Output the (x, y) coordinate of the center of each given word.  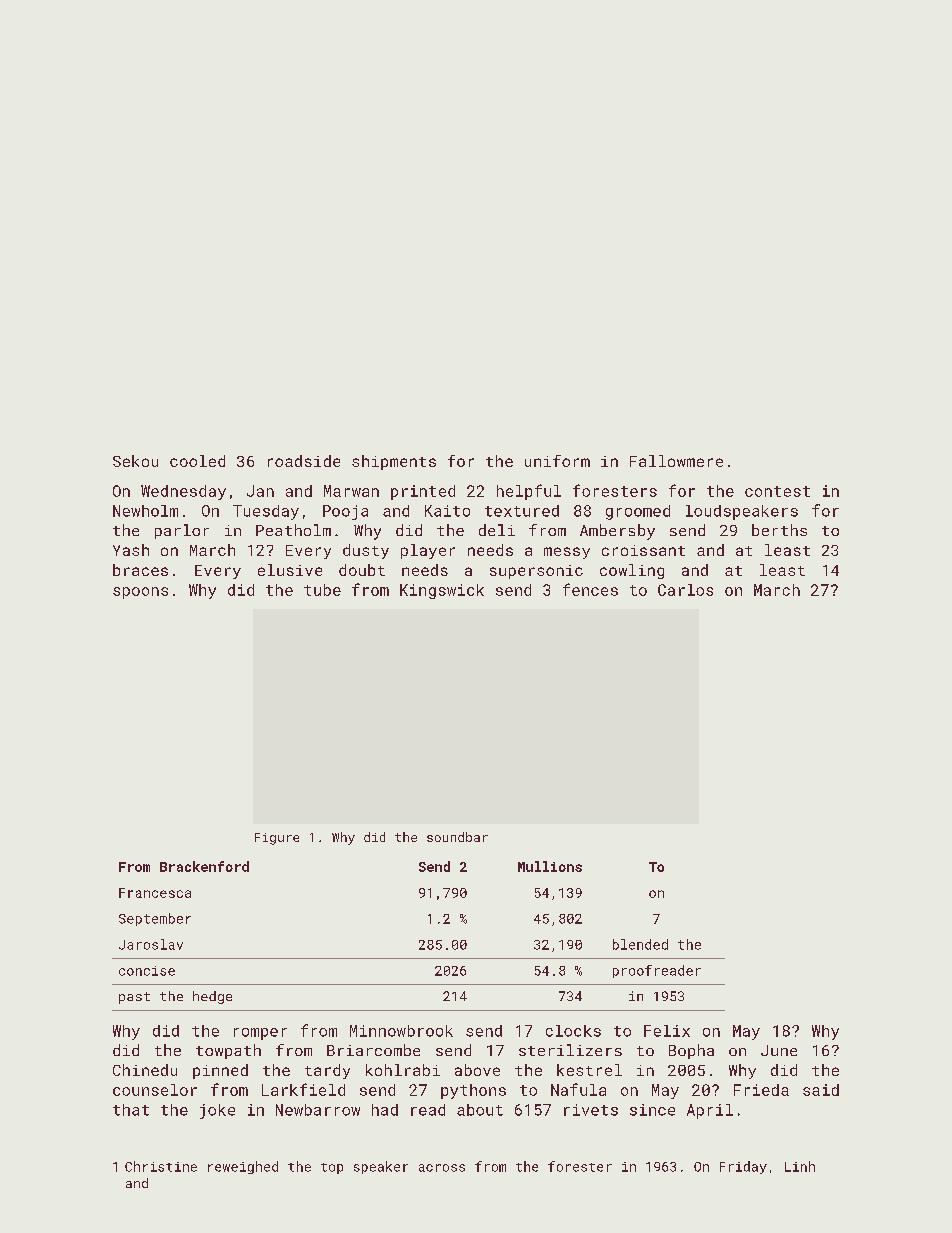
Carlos (685, 590)
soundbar (457, 837)
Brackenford (204, 866)
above (477, 1070)
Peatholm (293, 530)
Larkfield (303, 1089)
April (710, 1111)
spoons (140, 593)
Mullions (550, 866)
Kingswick (442, 591)
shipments (394, 462)
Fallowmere (676, 461)
